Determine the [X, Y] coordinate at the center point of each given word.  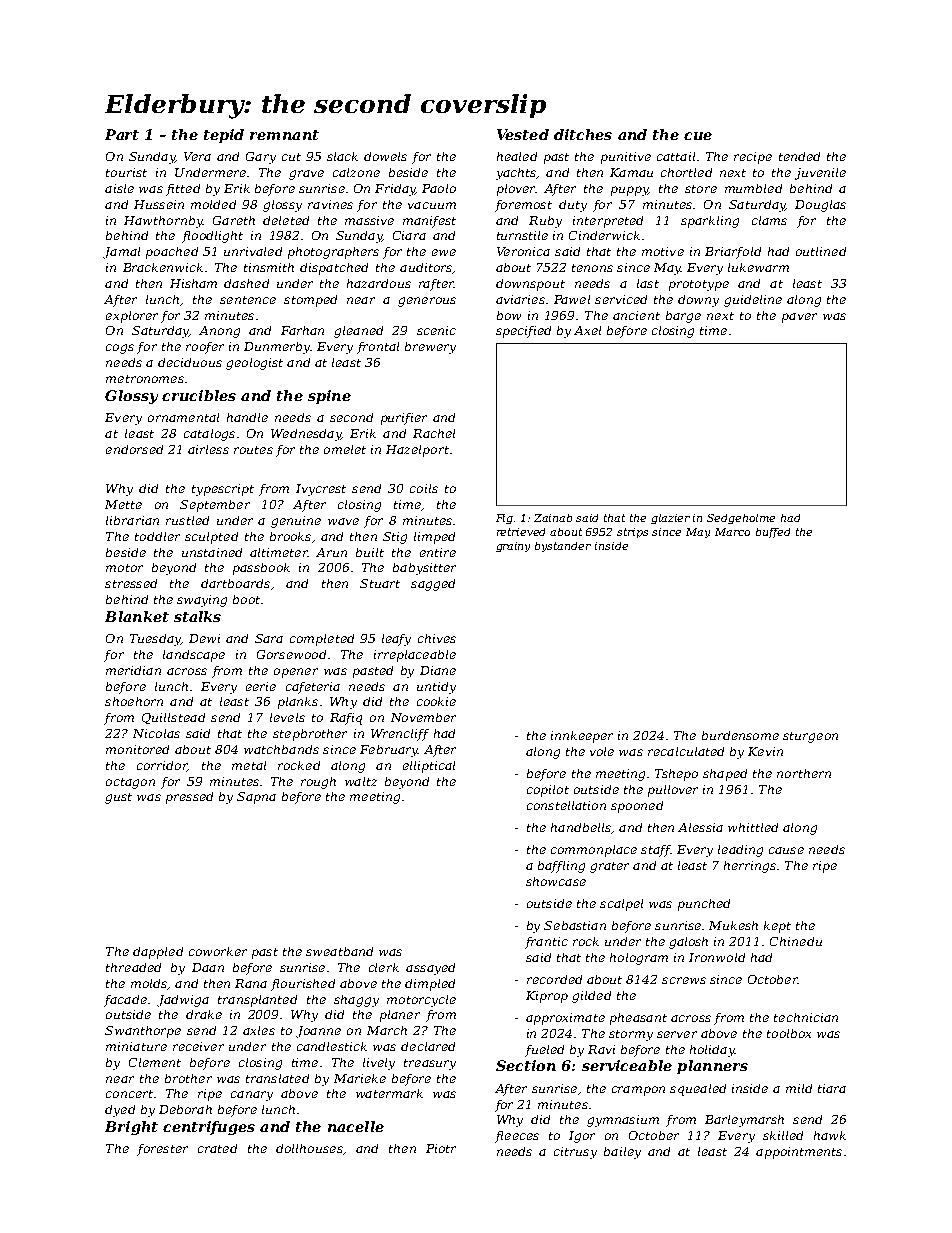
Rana [251, 983]
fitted [183, 190]
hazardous [379, 283]
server [677, 1034]
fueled [544, 1051]
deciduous [190, 362]
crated [217, 1148]
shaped [725, 775]
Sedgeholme [741, 519]
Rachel [434, 433]
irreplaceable [415, 656]
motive [663, 251]
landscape [194, 656]
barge [683, 317]
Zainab [553, 518]
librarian [132, 520]
